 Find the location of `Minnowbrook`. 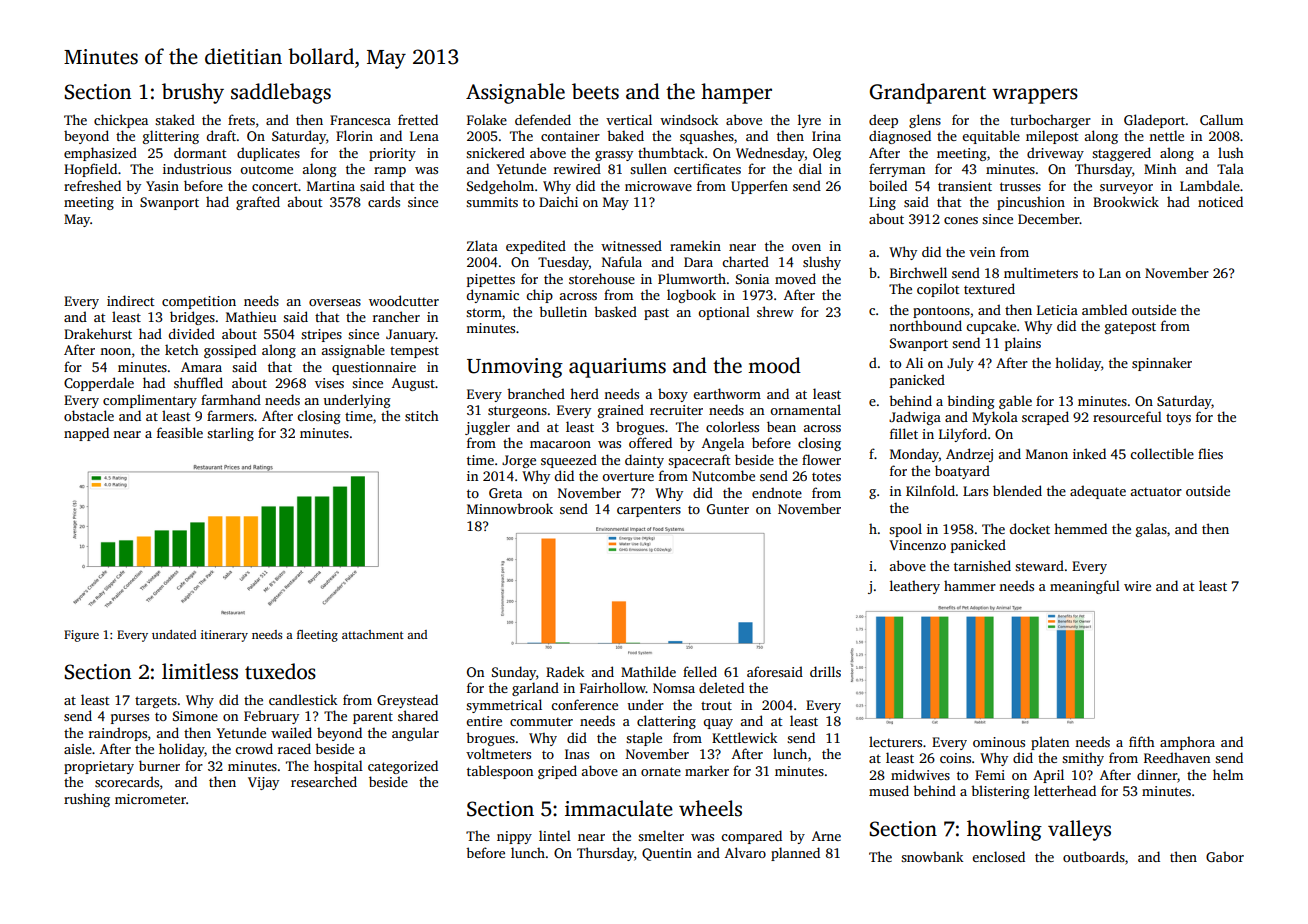

Minnowbrook is located at coordinates (510, 508).
